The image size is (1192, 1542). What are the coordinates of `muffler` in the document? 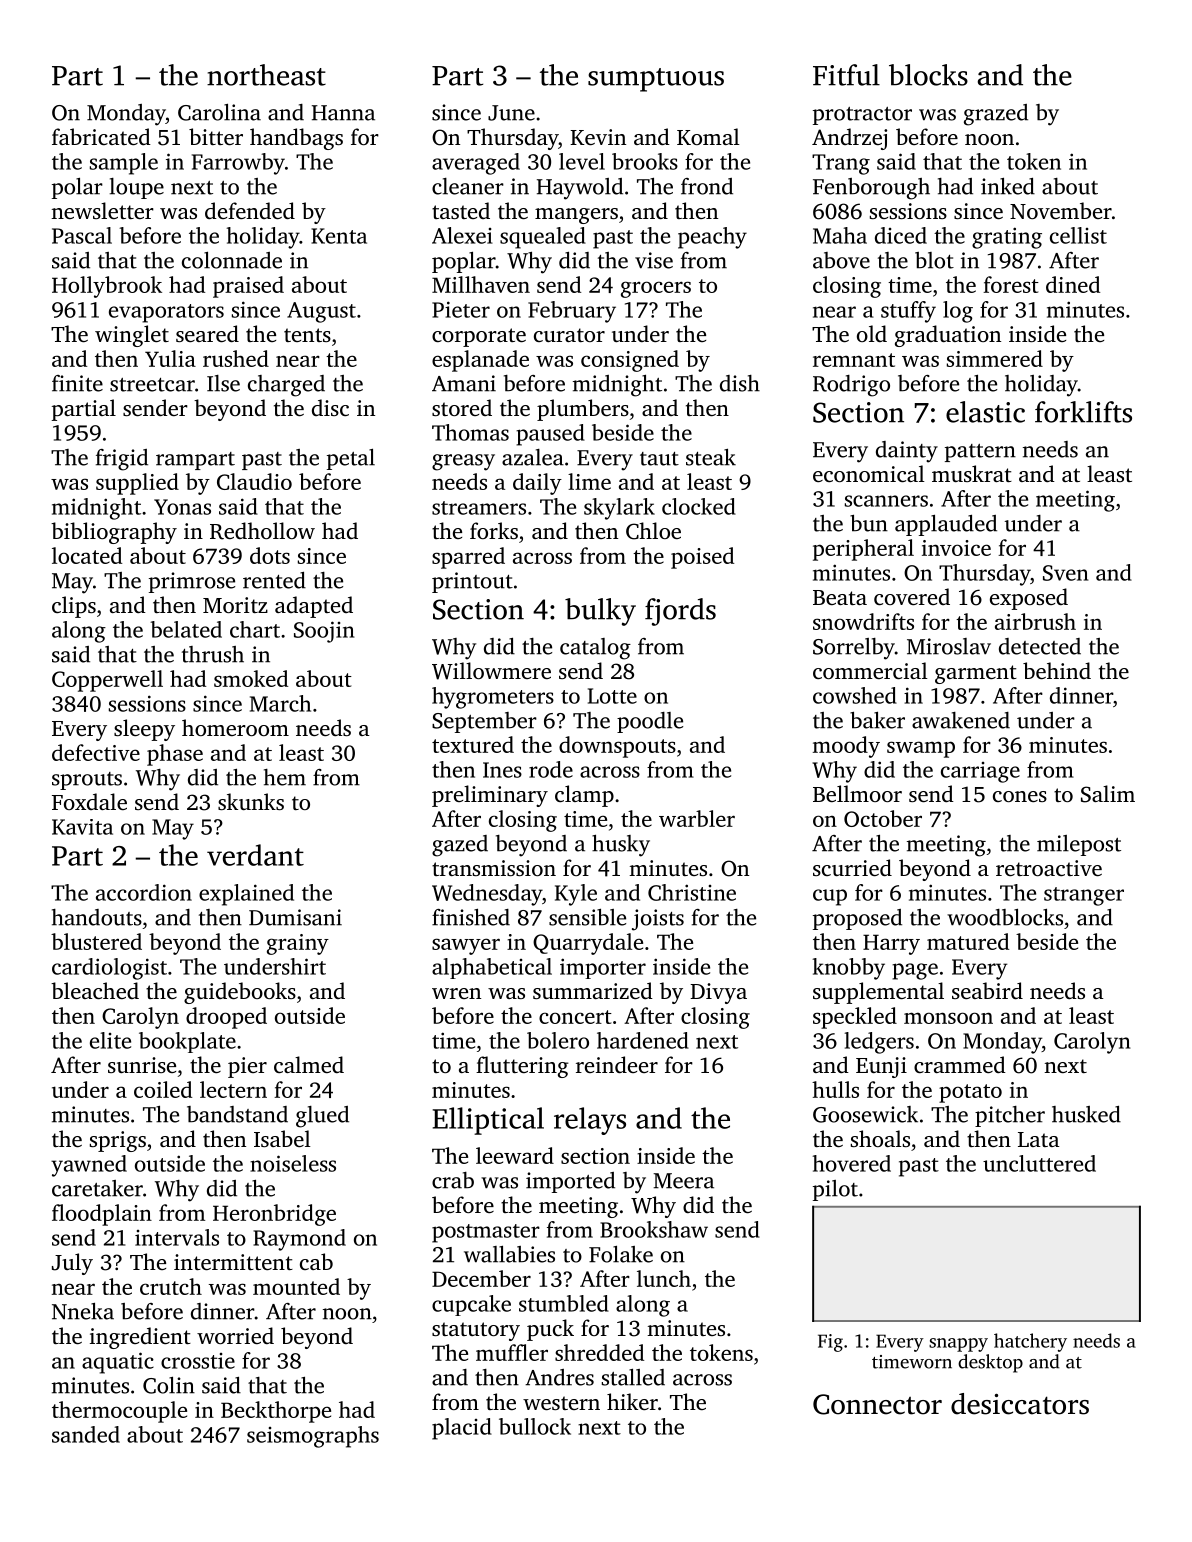 It's located at (512, 1352).
